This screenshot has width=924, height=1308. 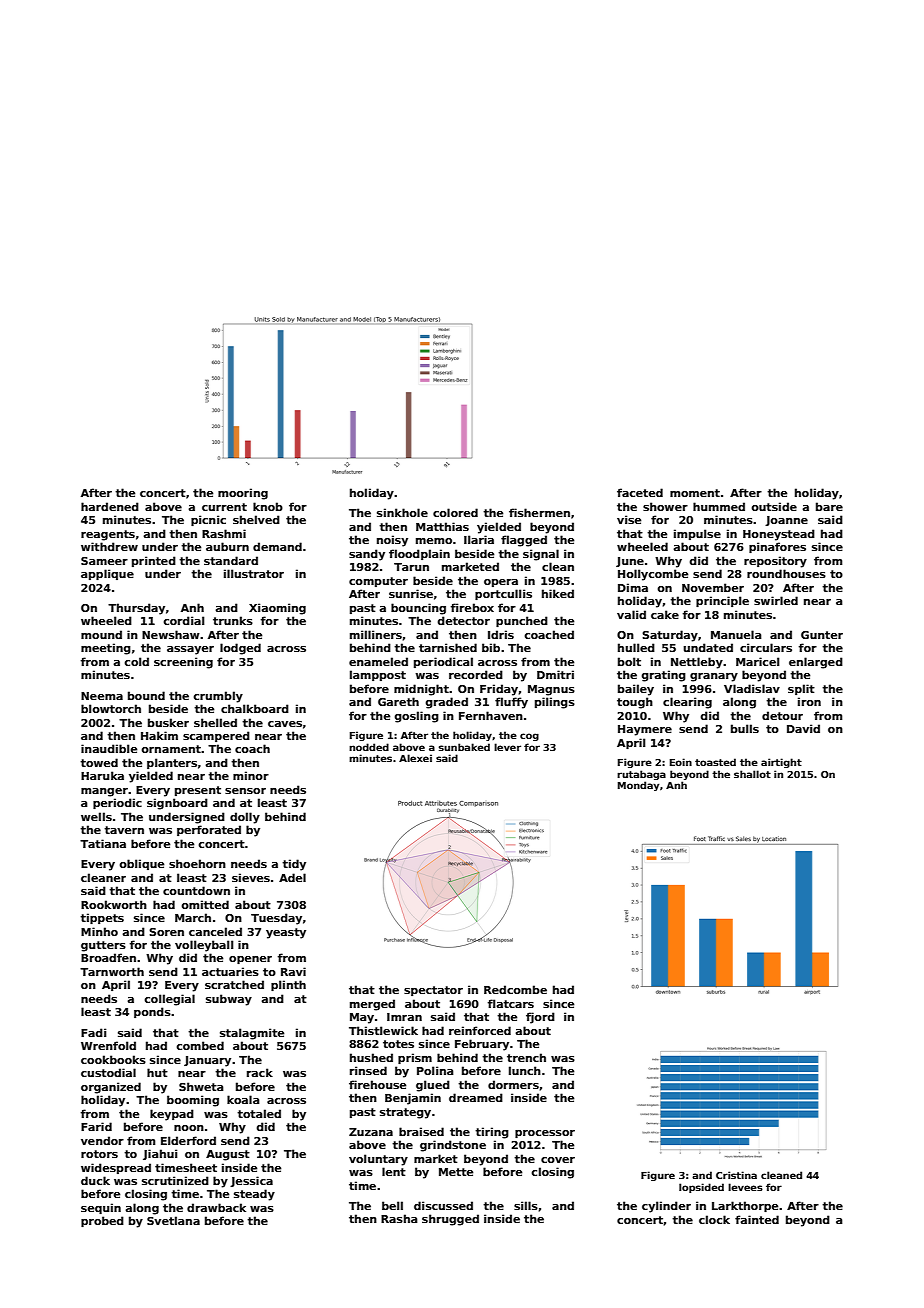 What do you see at coordinates (399, 1218) in the screenshot?
I see `Rasha` at bounding box center [399, 1218].
